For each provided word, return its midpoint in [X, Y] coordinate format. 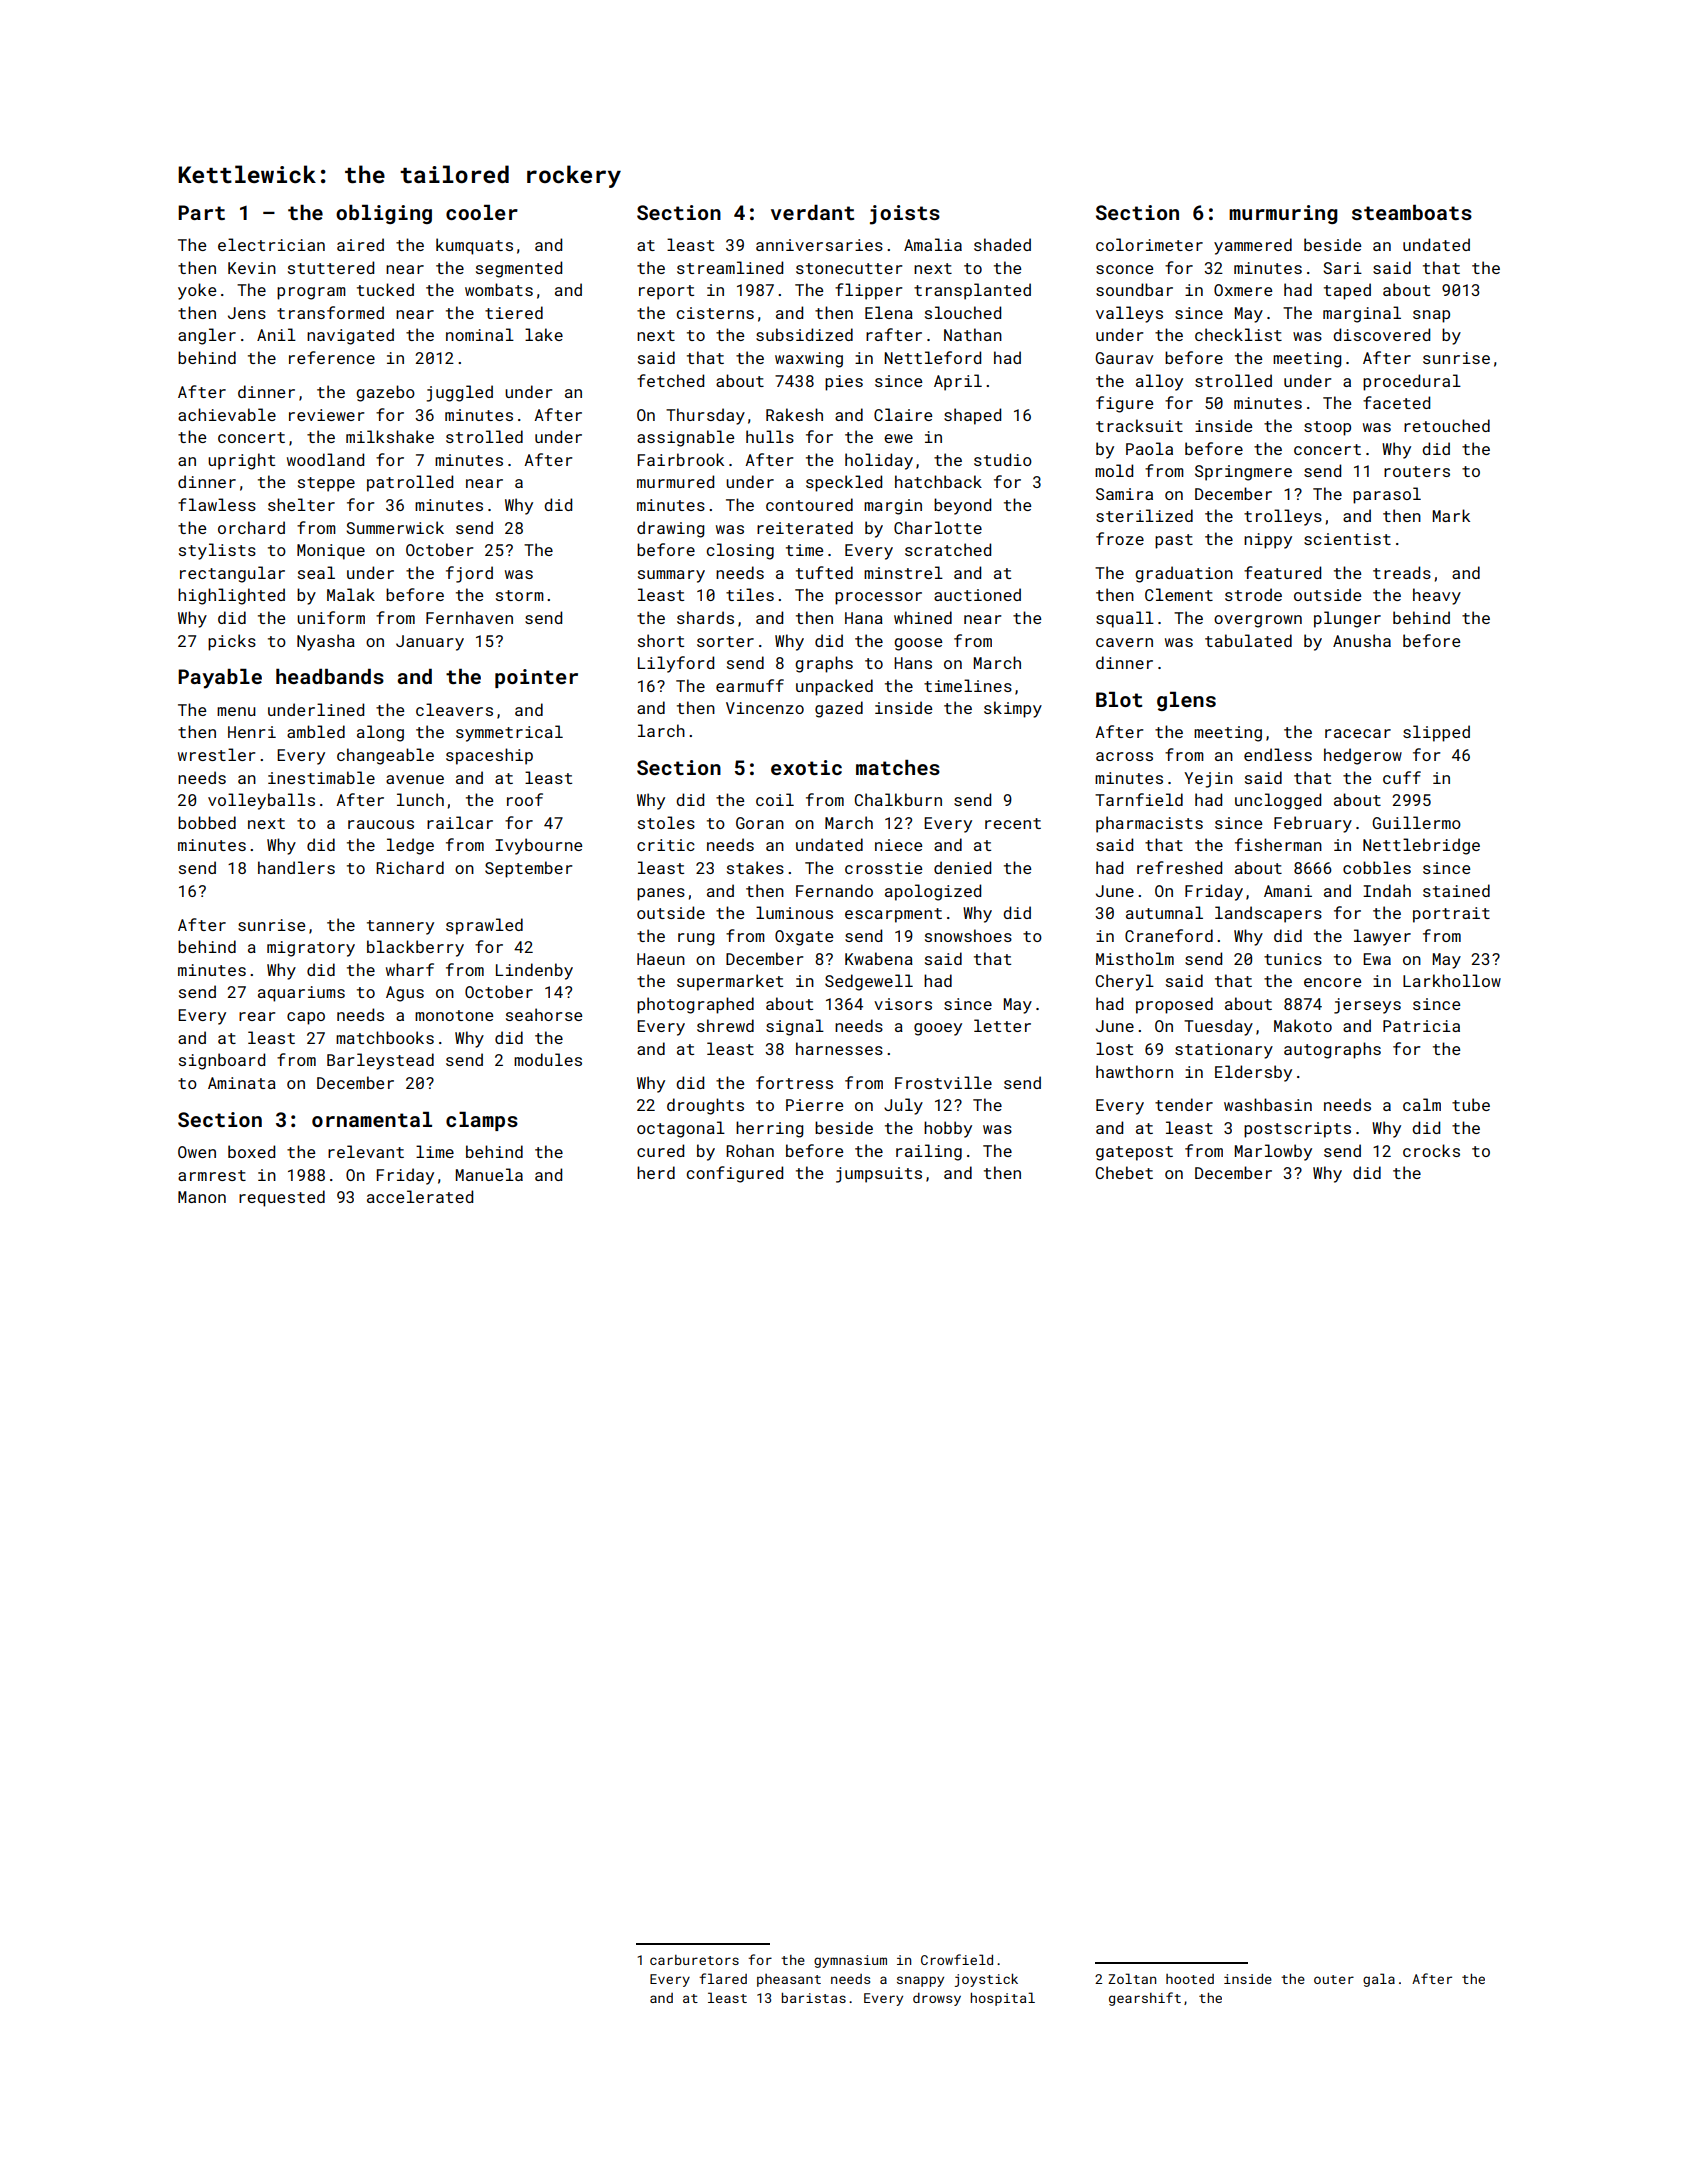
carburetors [694, 1960]
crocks [1431, 1150]
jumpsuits [879, 1175]
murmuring [1283, 214]
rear [257, 1016]
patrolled [410, 483]
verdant [812, 212]
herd [656, 1172]
